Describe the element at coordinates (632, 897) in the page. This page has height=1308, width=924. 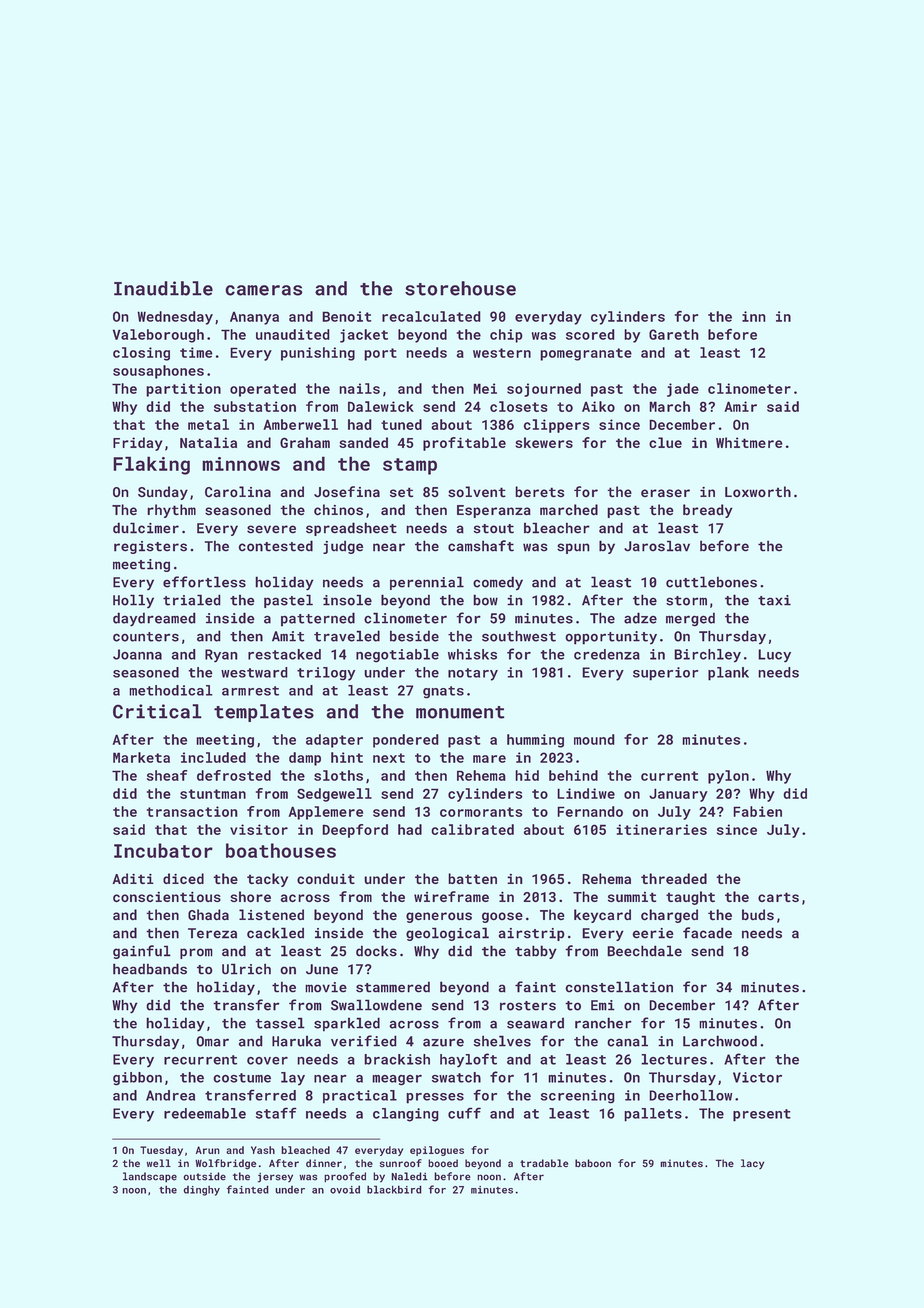
I see `summit` at that location.
